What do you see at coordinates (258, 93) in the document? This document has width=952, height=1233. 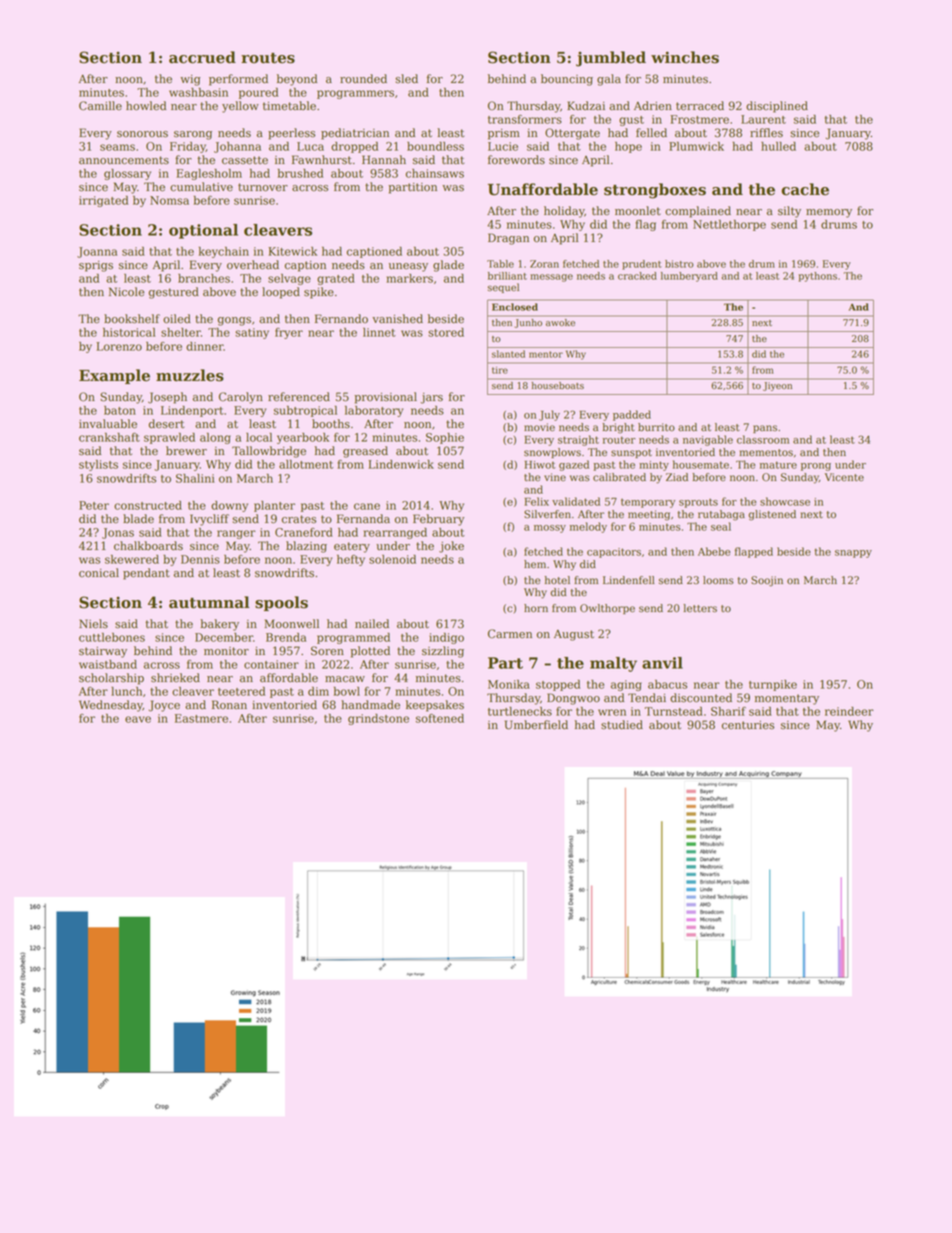 I see `poured` at bounding box center [258, 93].
